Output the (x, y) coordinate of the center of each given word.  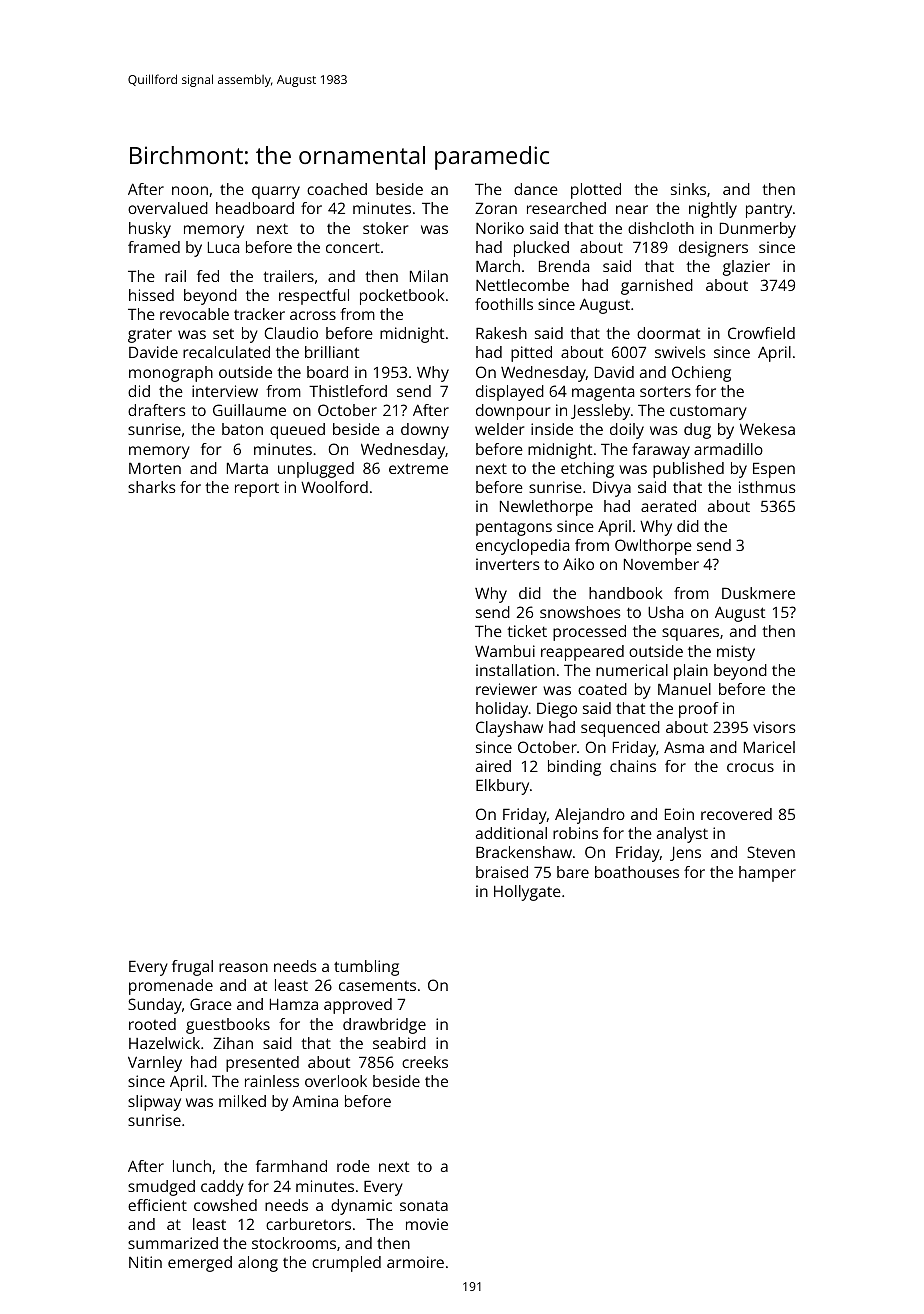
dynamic (361, 1207)
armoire (415, 1262)
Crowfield (761, 333)
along (258, 1264)
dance (536, 189)
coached (337, 189)
